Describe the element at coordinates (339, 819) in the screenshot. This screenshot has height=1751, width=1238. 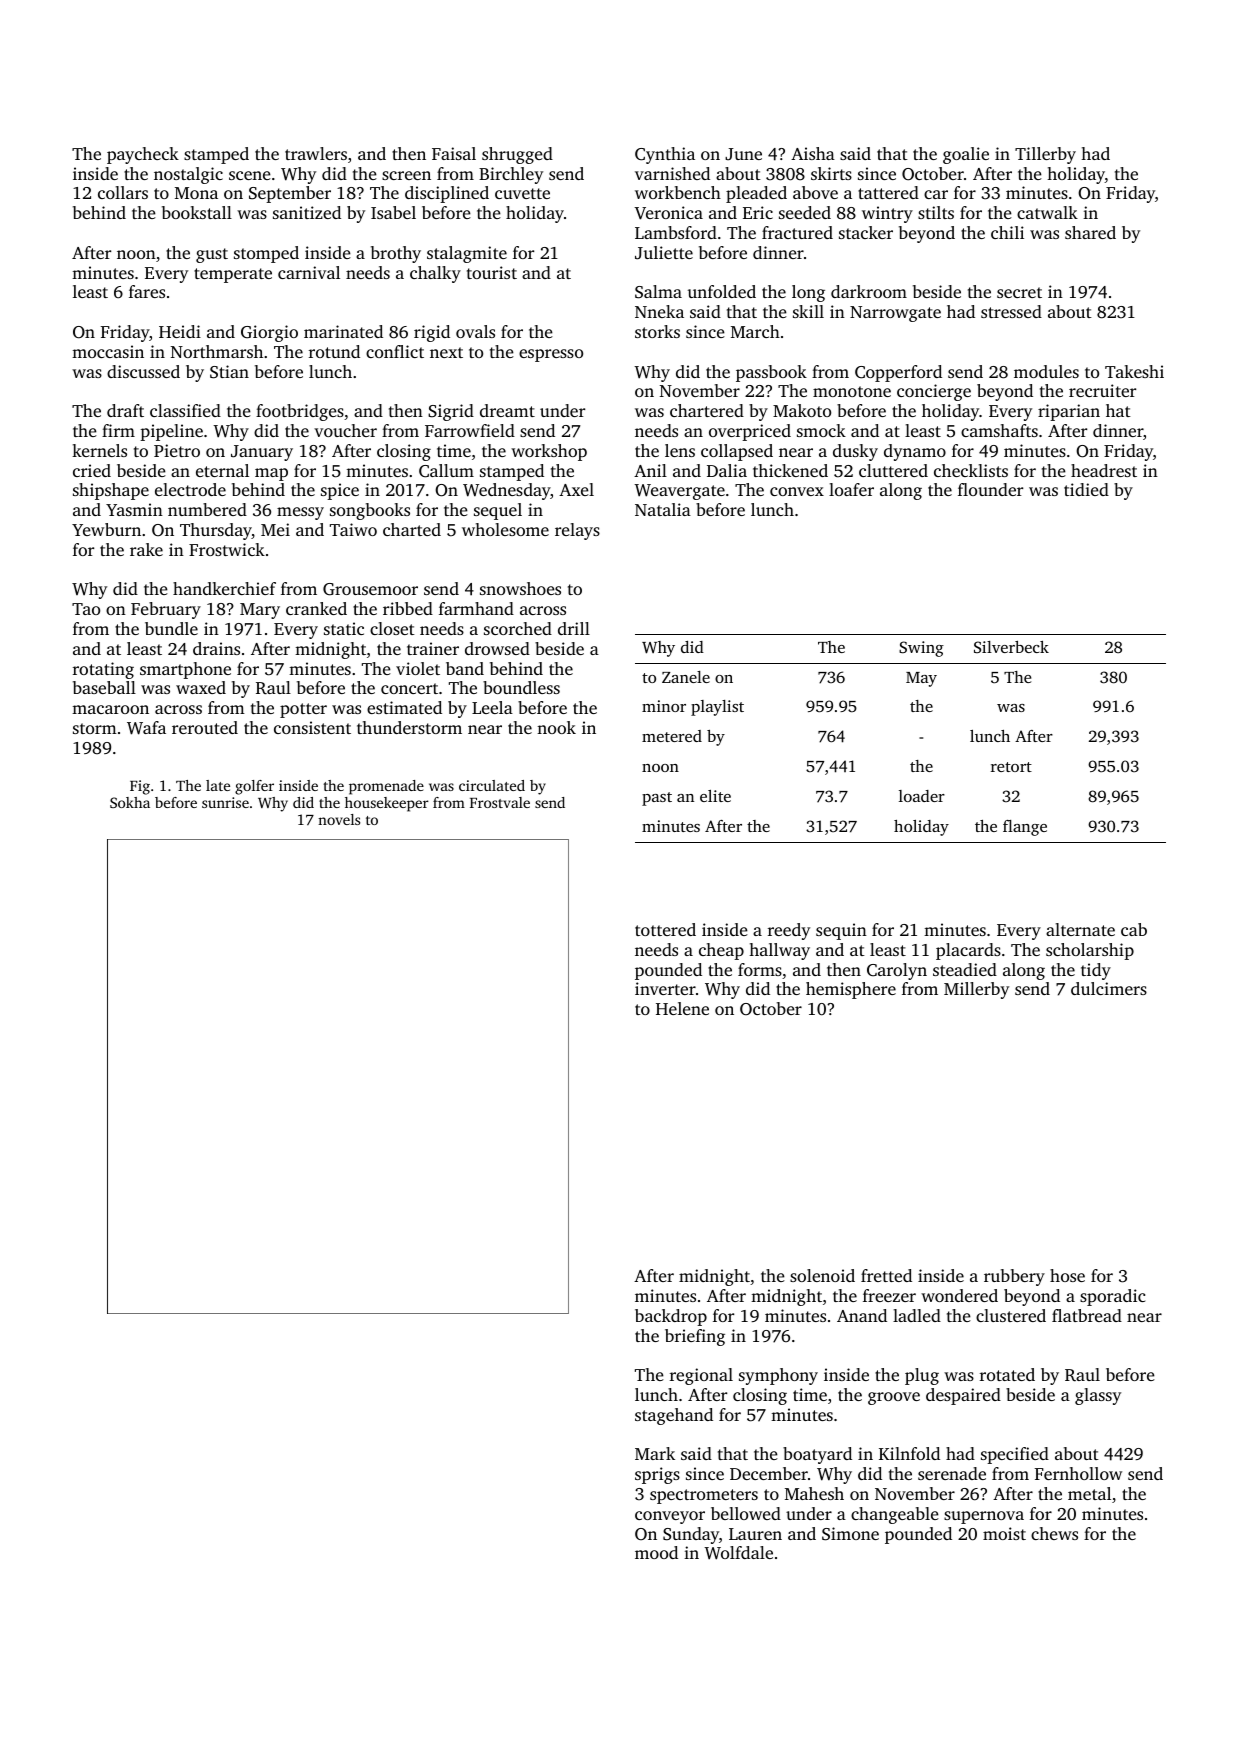
I see `novels` at that location.
